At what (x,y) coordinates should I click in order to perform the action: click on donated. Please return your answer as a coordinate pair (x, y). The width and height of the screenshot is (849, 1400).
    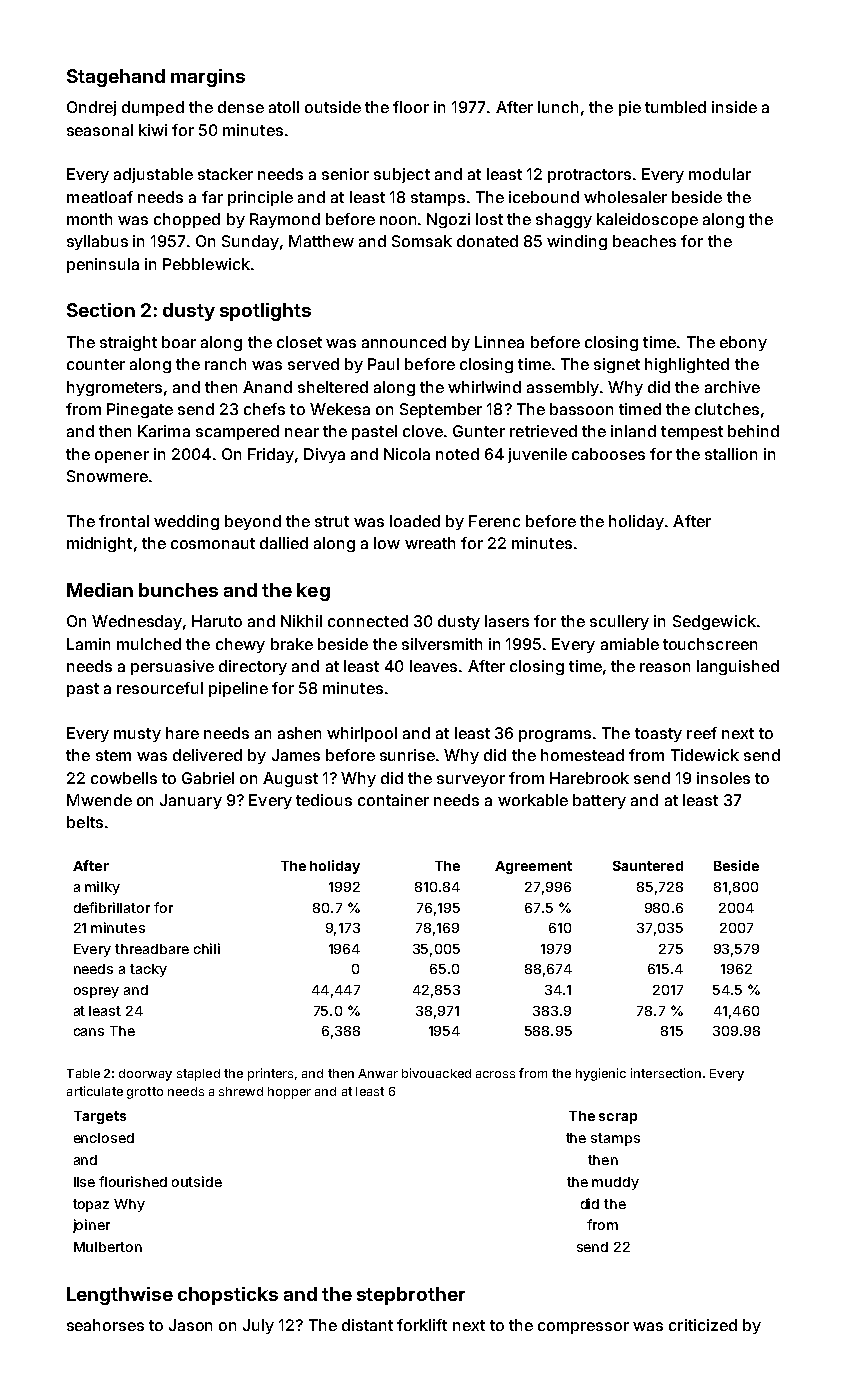
    Looking at the image, I should click on (487, 241).
